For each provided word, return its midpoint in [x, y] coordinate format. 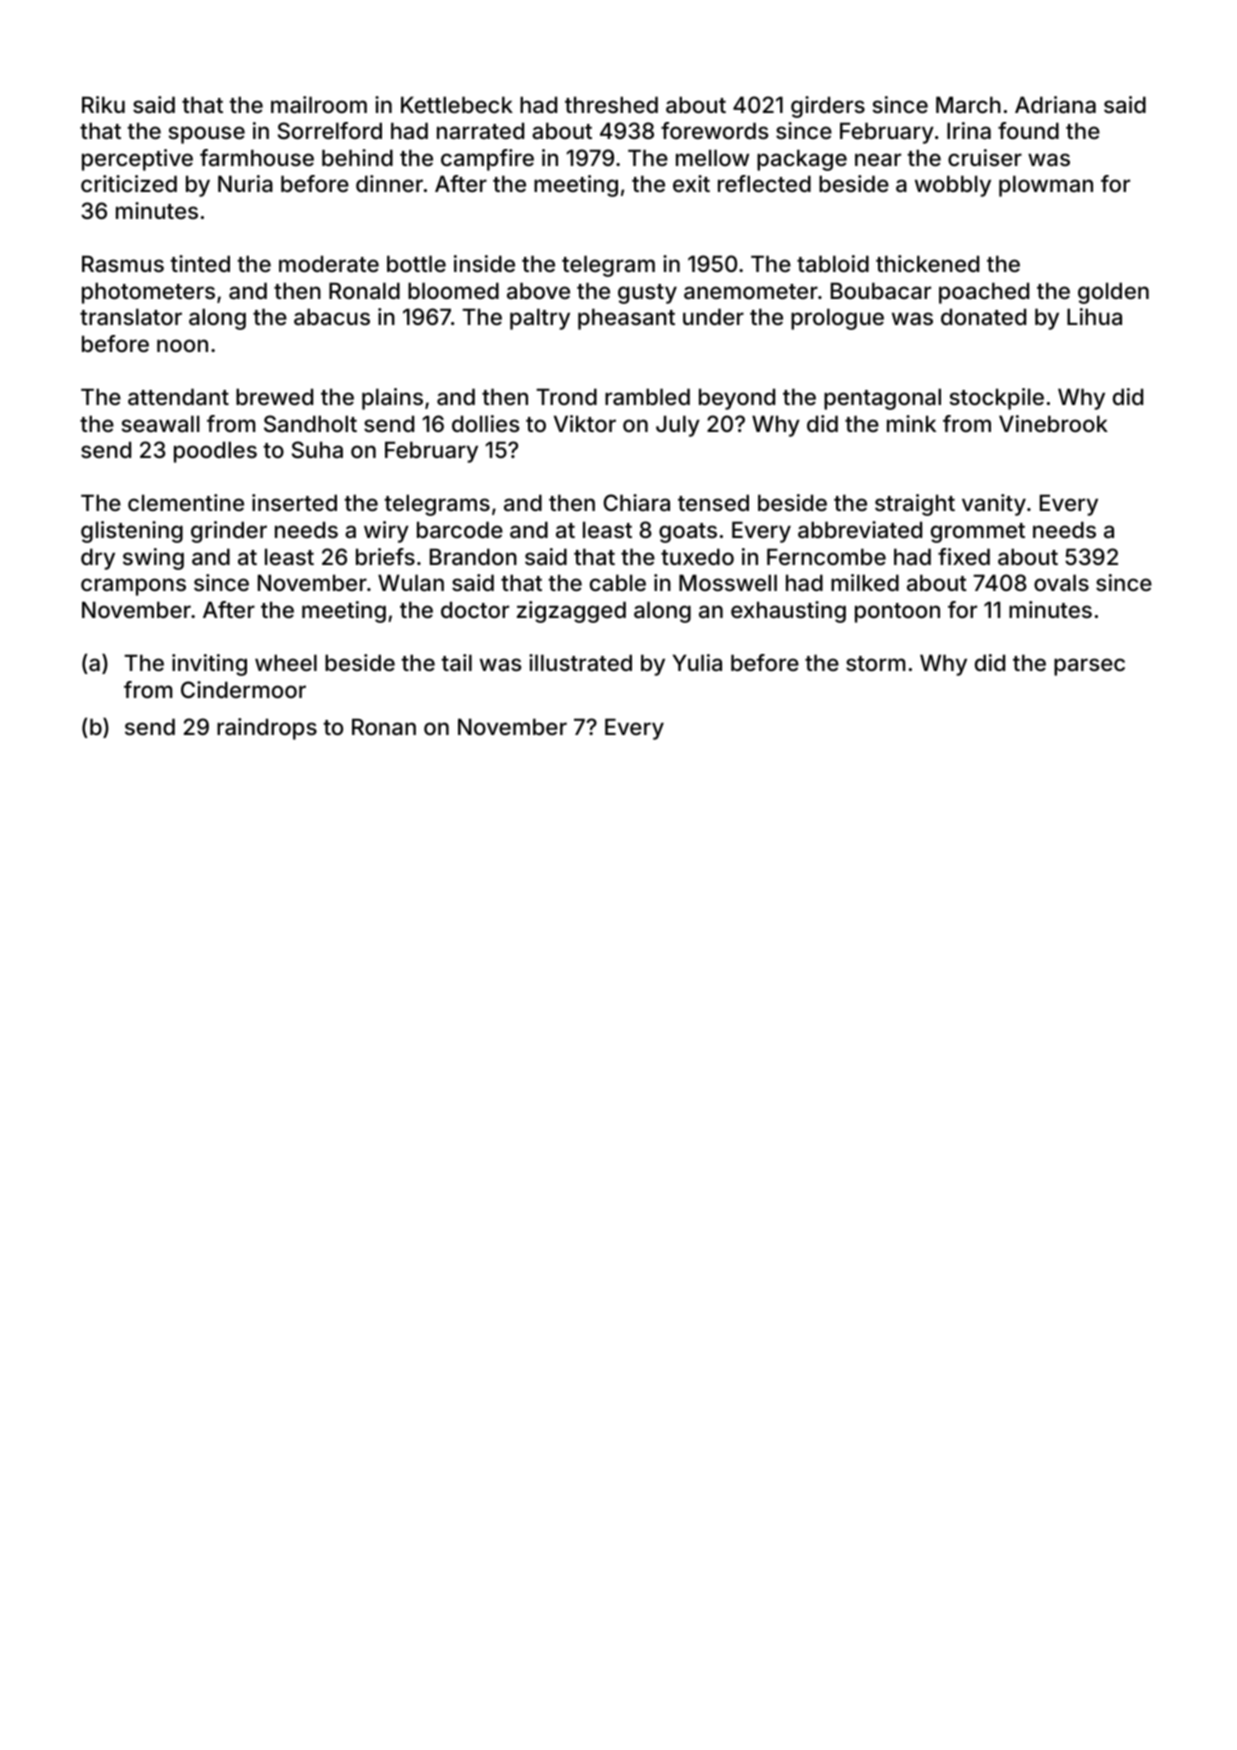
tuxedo [697, 556]
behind [357, 157]
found [1028, 130]
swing [153, 559]
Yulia [697, 662]
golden [1113, 293]
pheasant [626, 319]
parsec [1089, 667]
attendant [178, 397]
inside [484, 263]
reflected [764, 183]
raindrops [267, 729]
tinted [200, 263]
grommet [978, 533]
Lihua [1094, 316]
